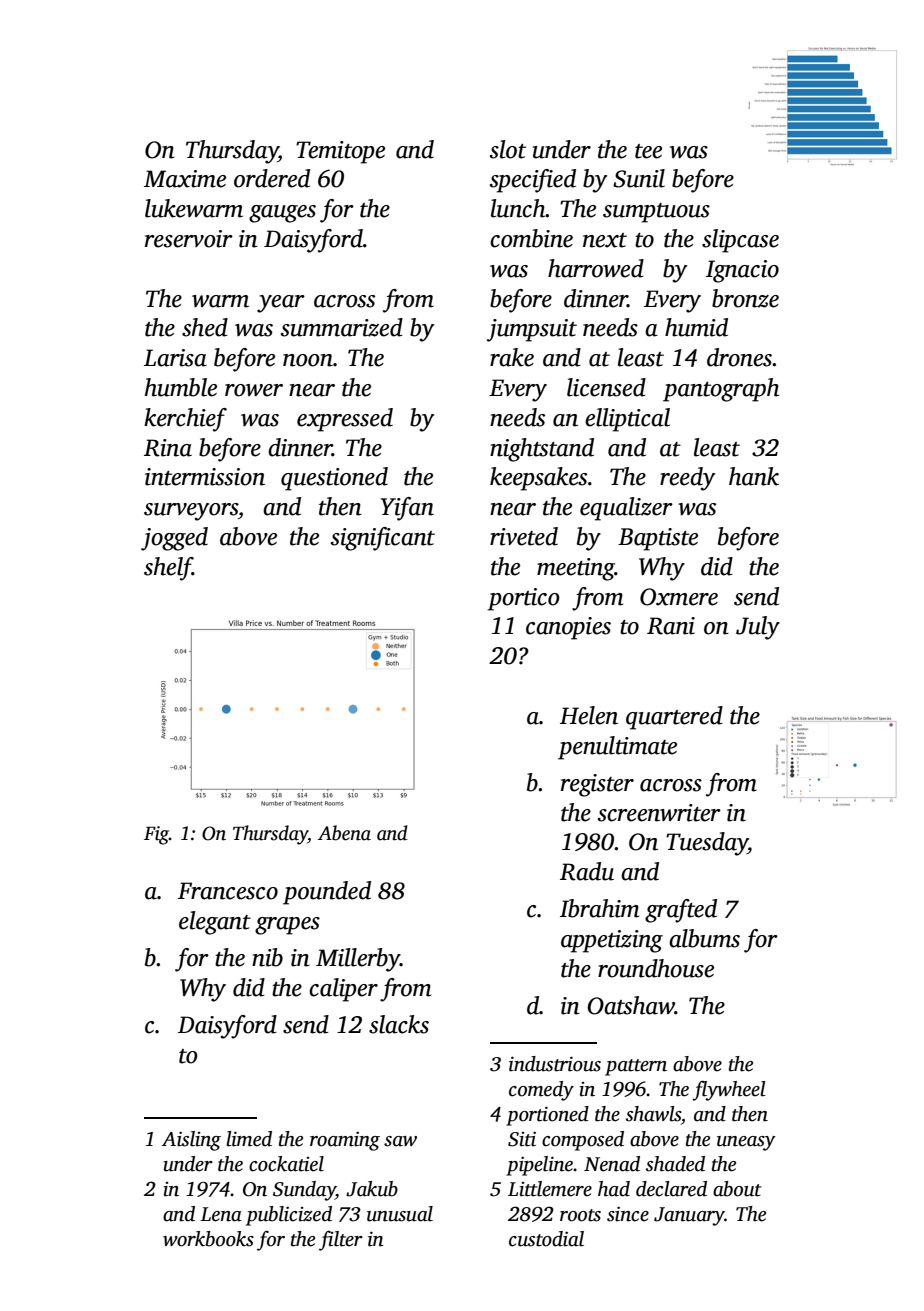  Describe the element at coordinates (400, 1214) in the screenshot. I see `unusual` at that location.
